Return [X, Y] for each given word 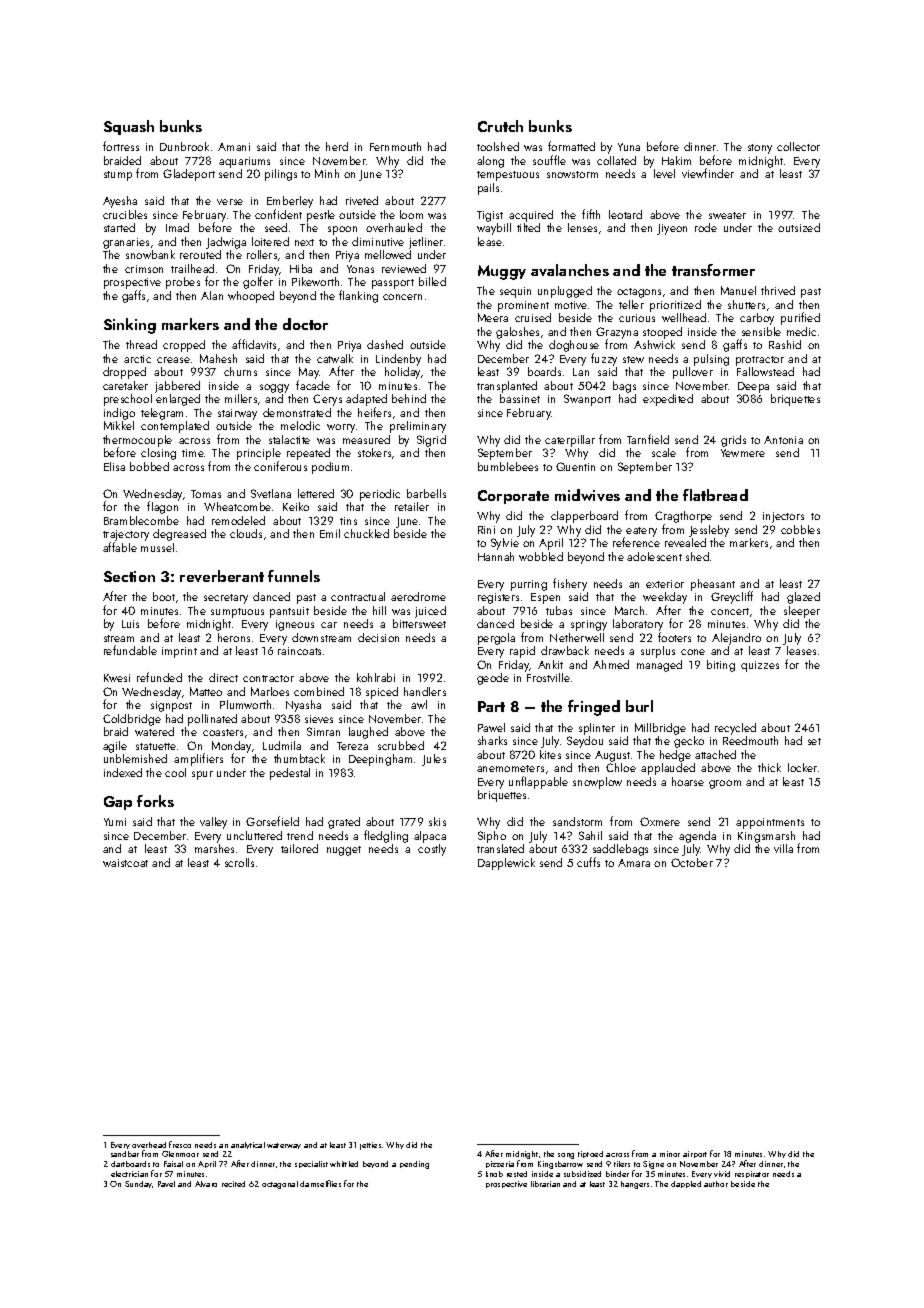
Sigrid [431, 441]
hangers [635, 1185]
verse [230, 202]
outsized [799, 227]
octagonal [280, 1185]
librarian [545, 1184]
